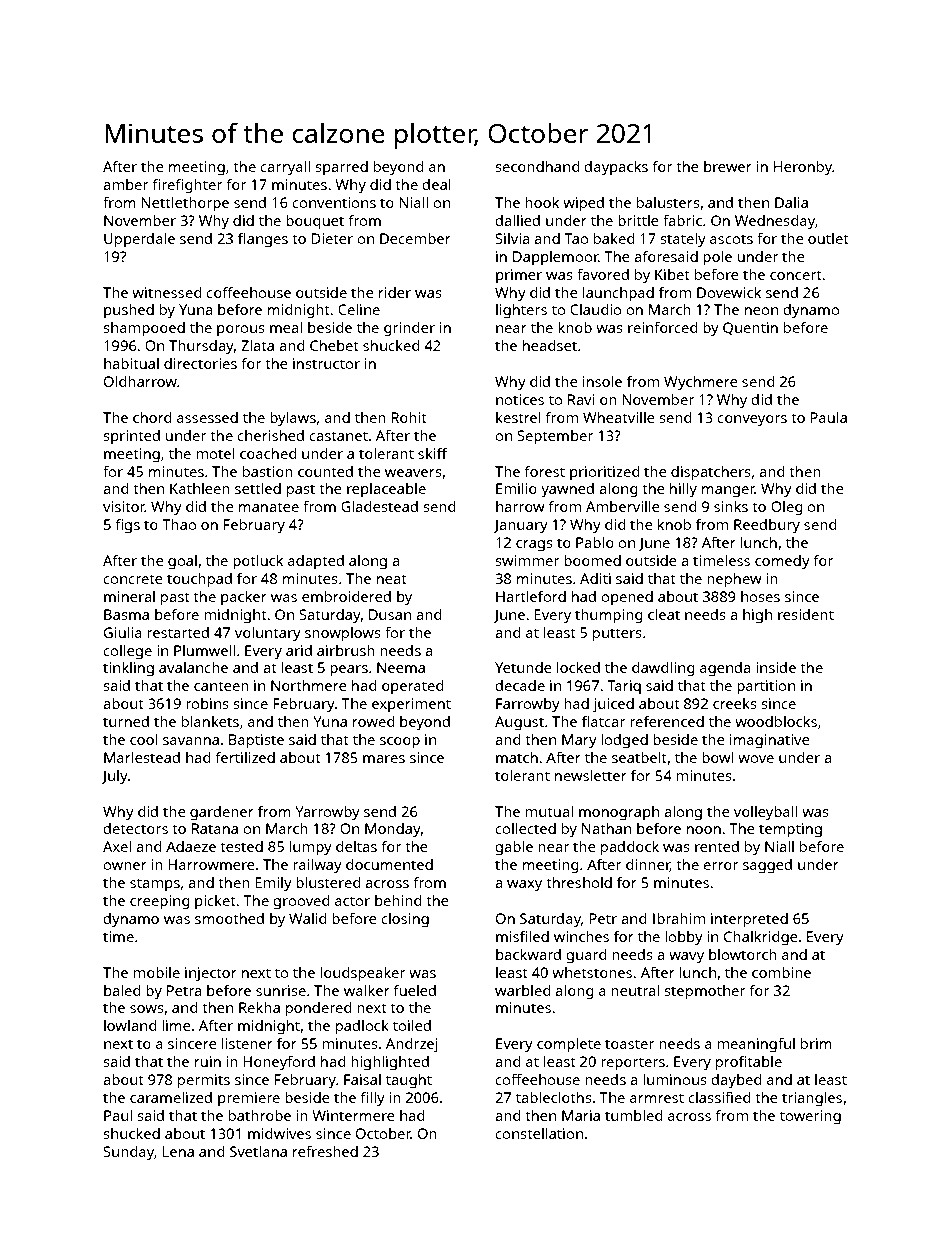 This document has height=1233, width=952. Describe the element at coordinates (433, 453) in the document. I see `skiff` at that location.
